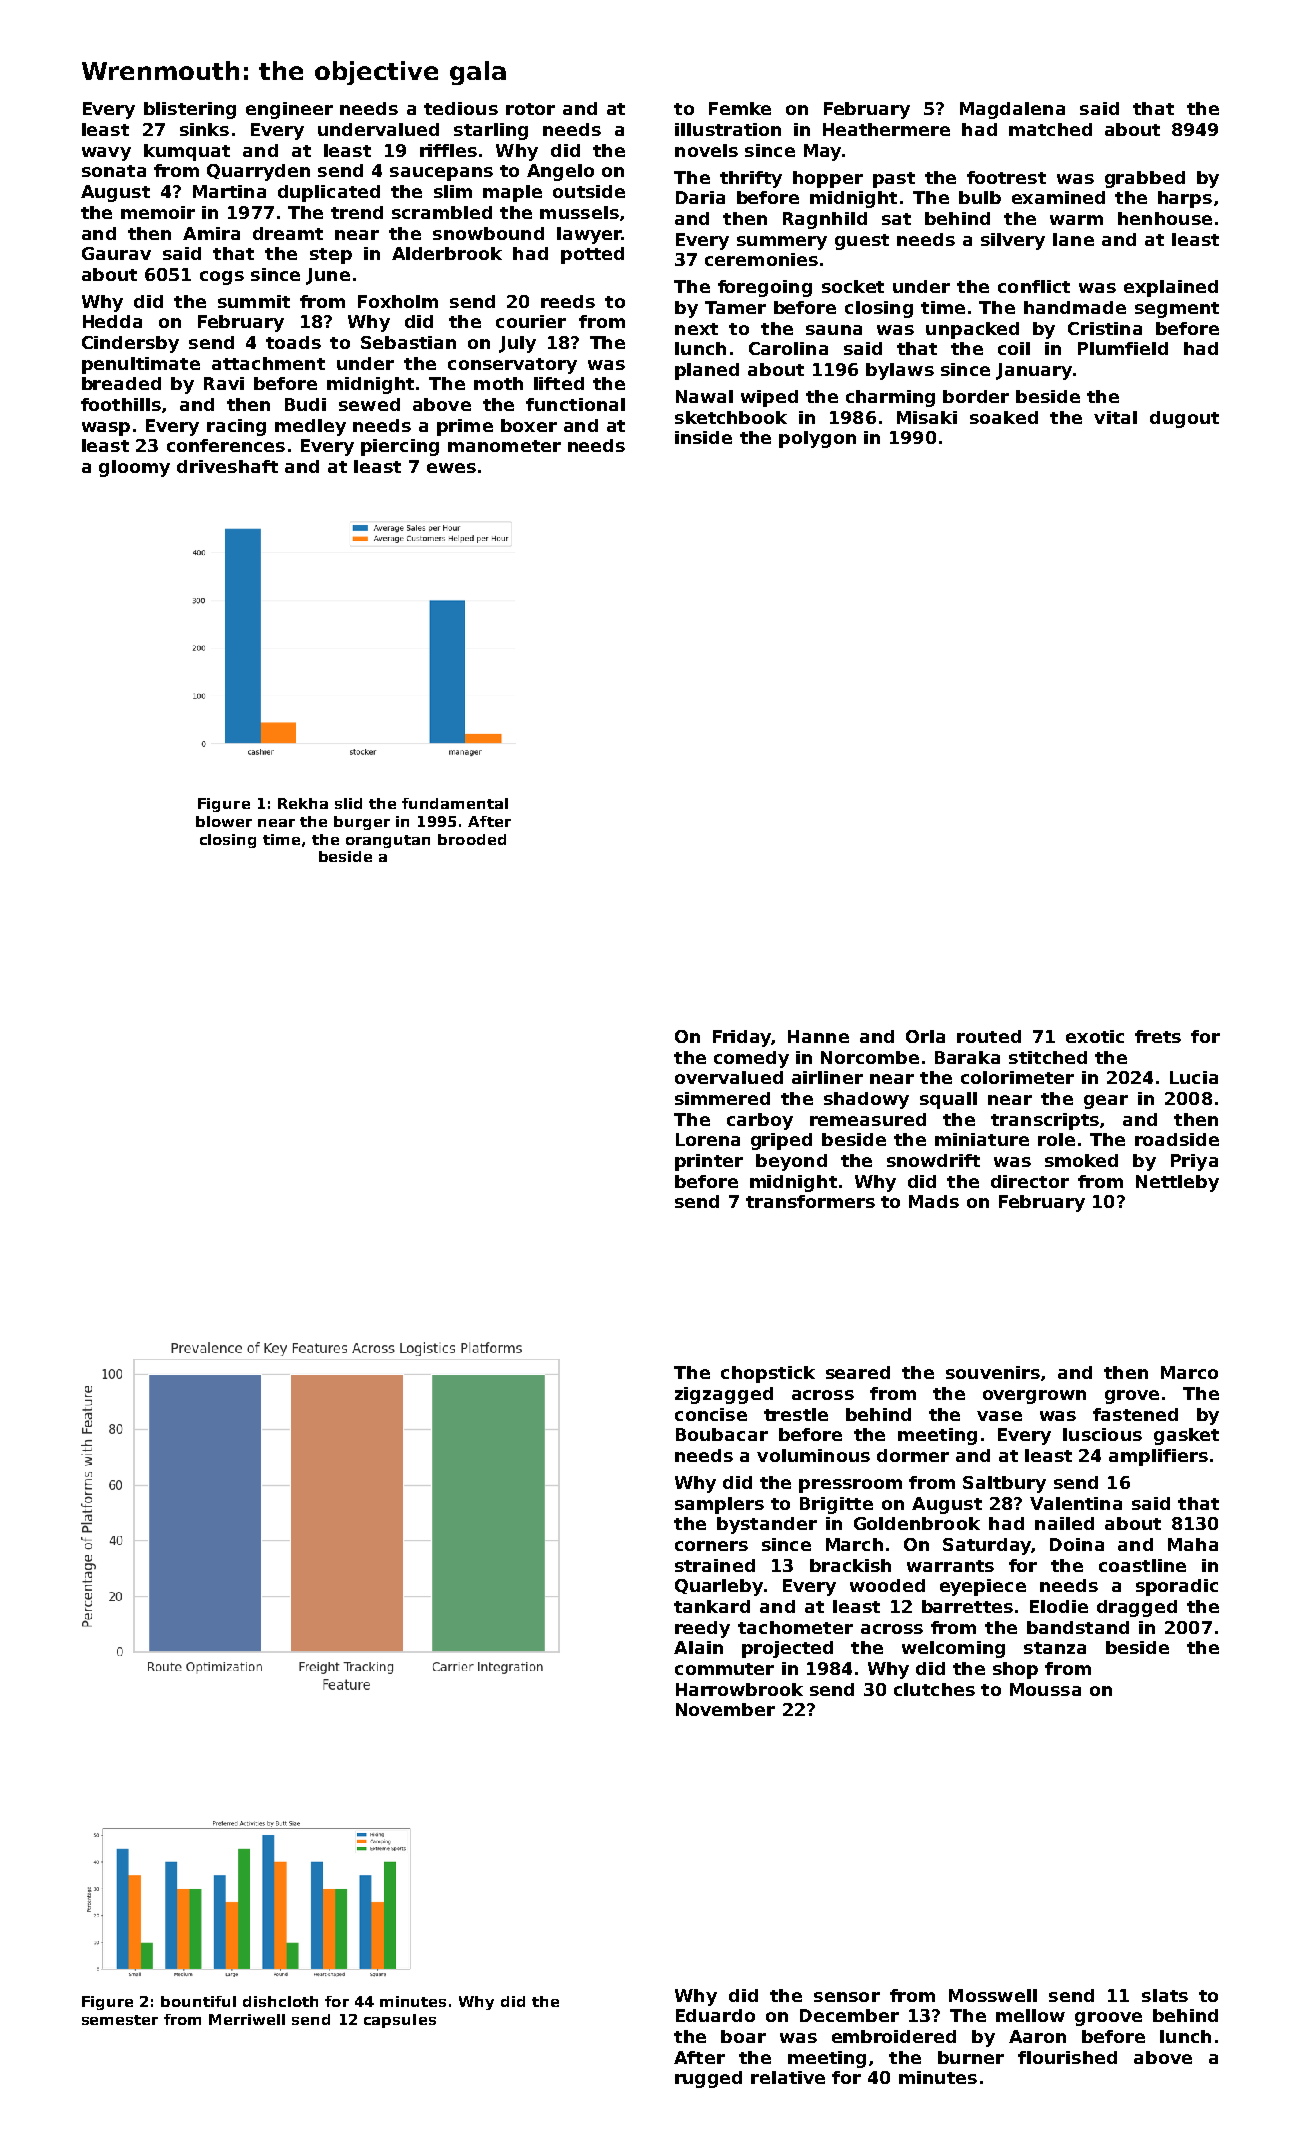 This screenshot has height=2141, width=1300. What do you see at coordinates (1012, 110) in the screenshot?
I see `Magdalena` at bounding box center [1012, 110].
